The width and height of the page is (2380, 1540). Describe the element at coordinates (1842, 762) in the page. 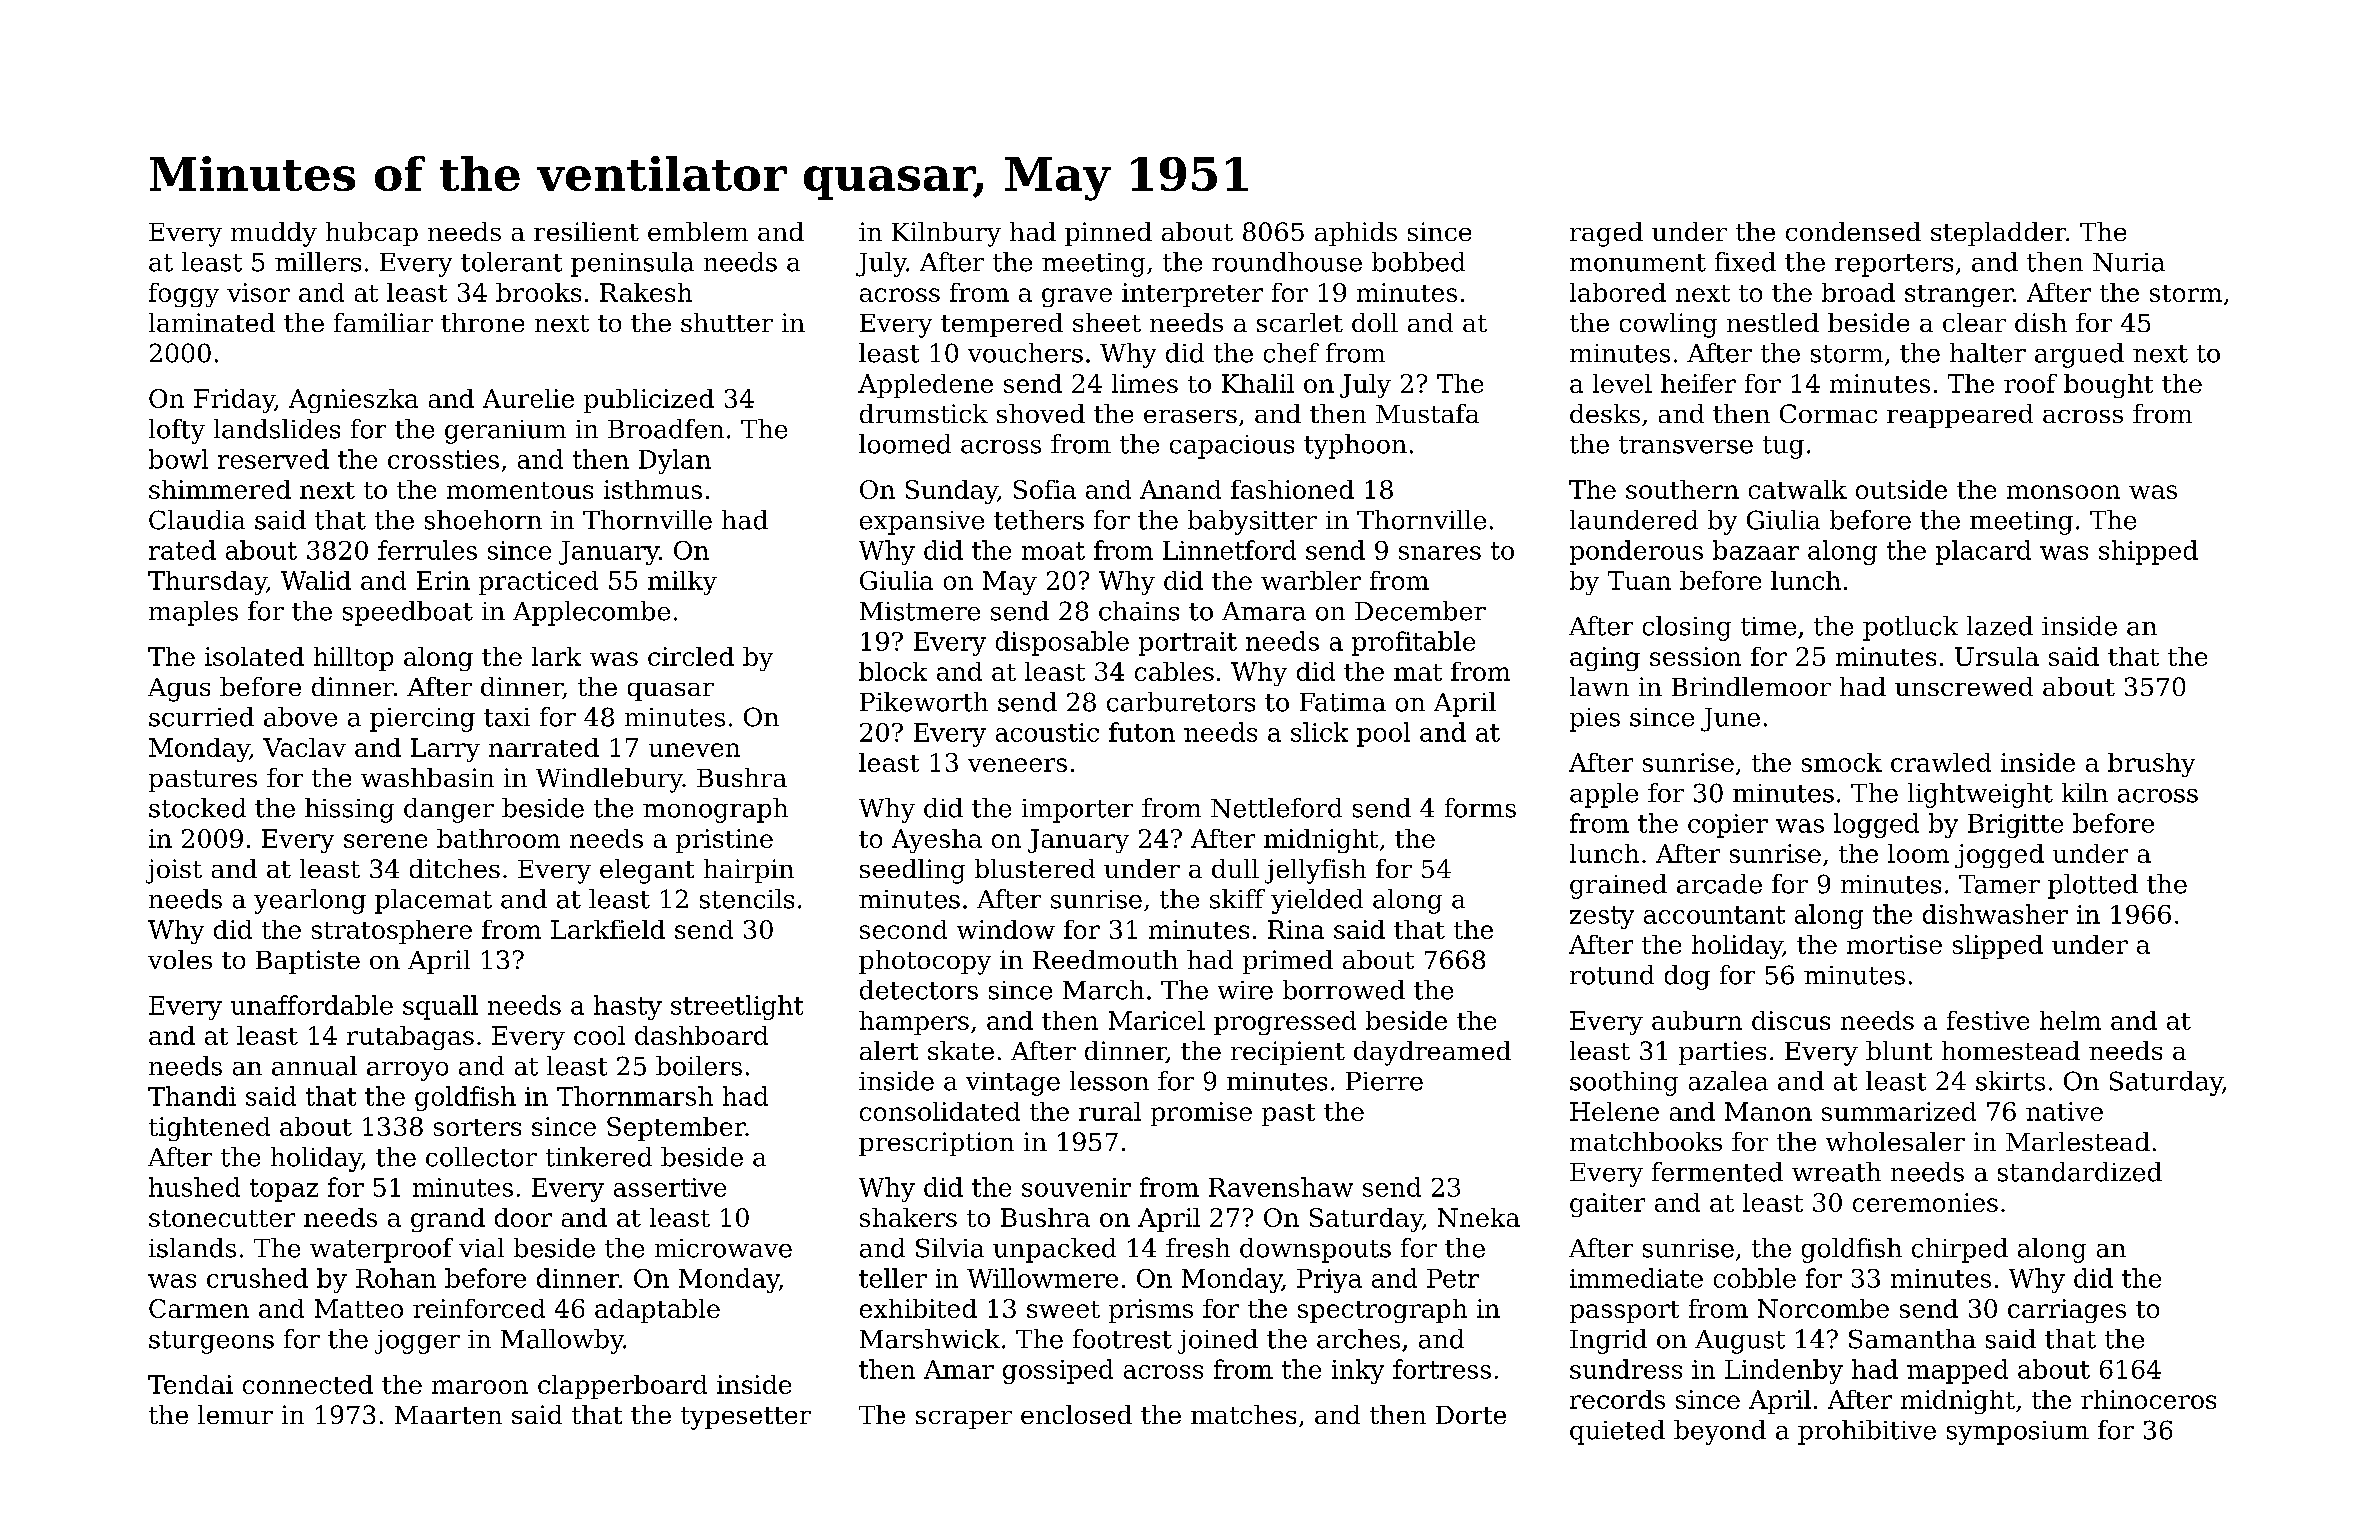

I see `smock` at that location.
